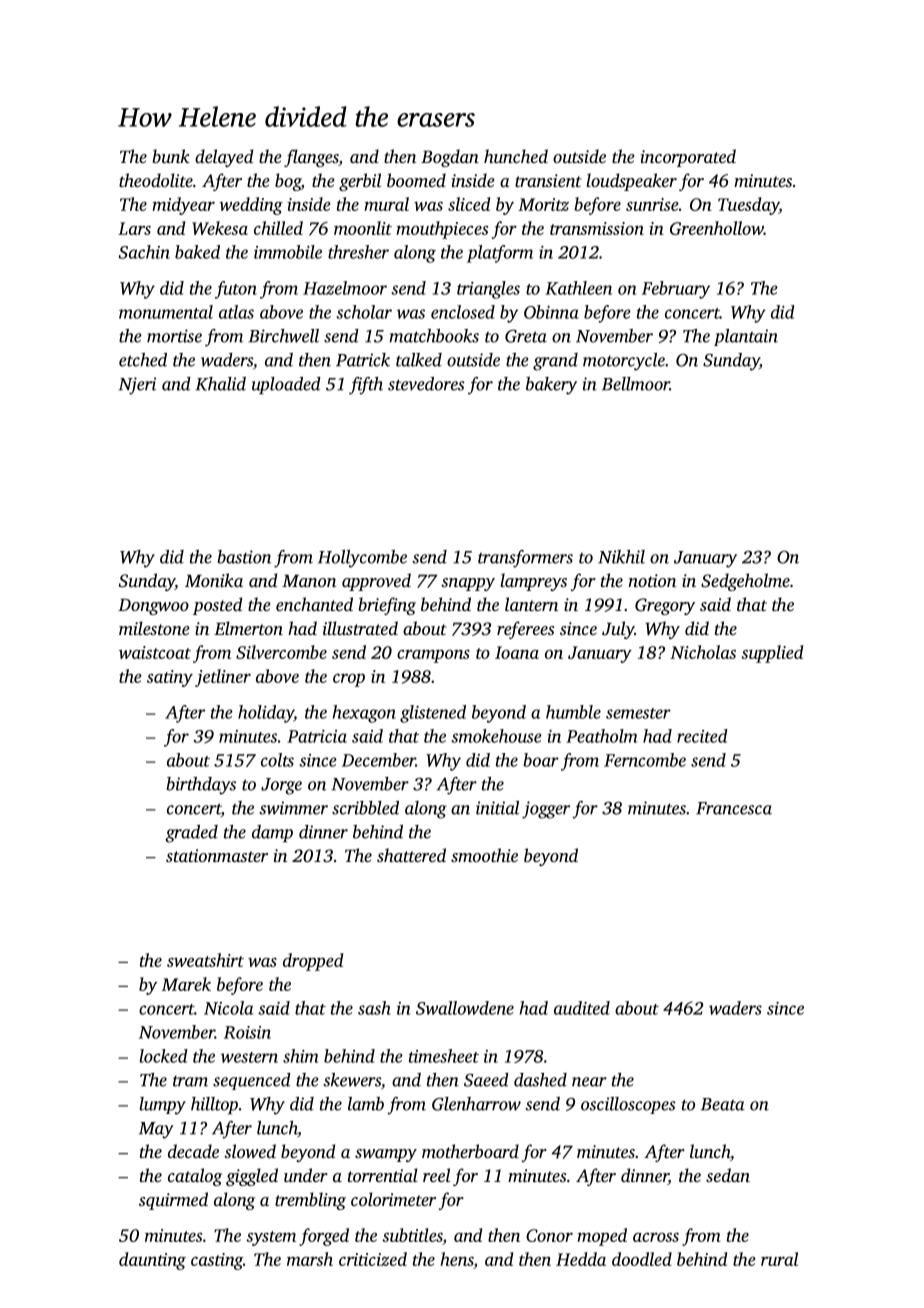 The height and width of the page is (1308, 924). I want to click on Sachin, so click(144, 252).
